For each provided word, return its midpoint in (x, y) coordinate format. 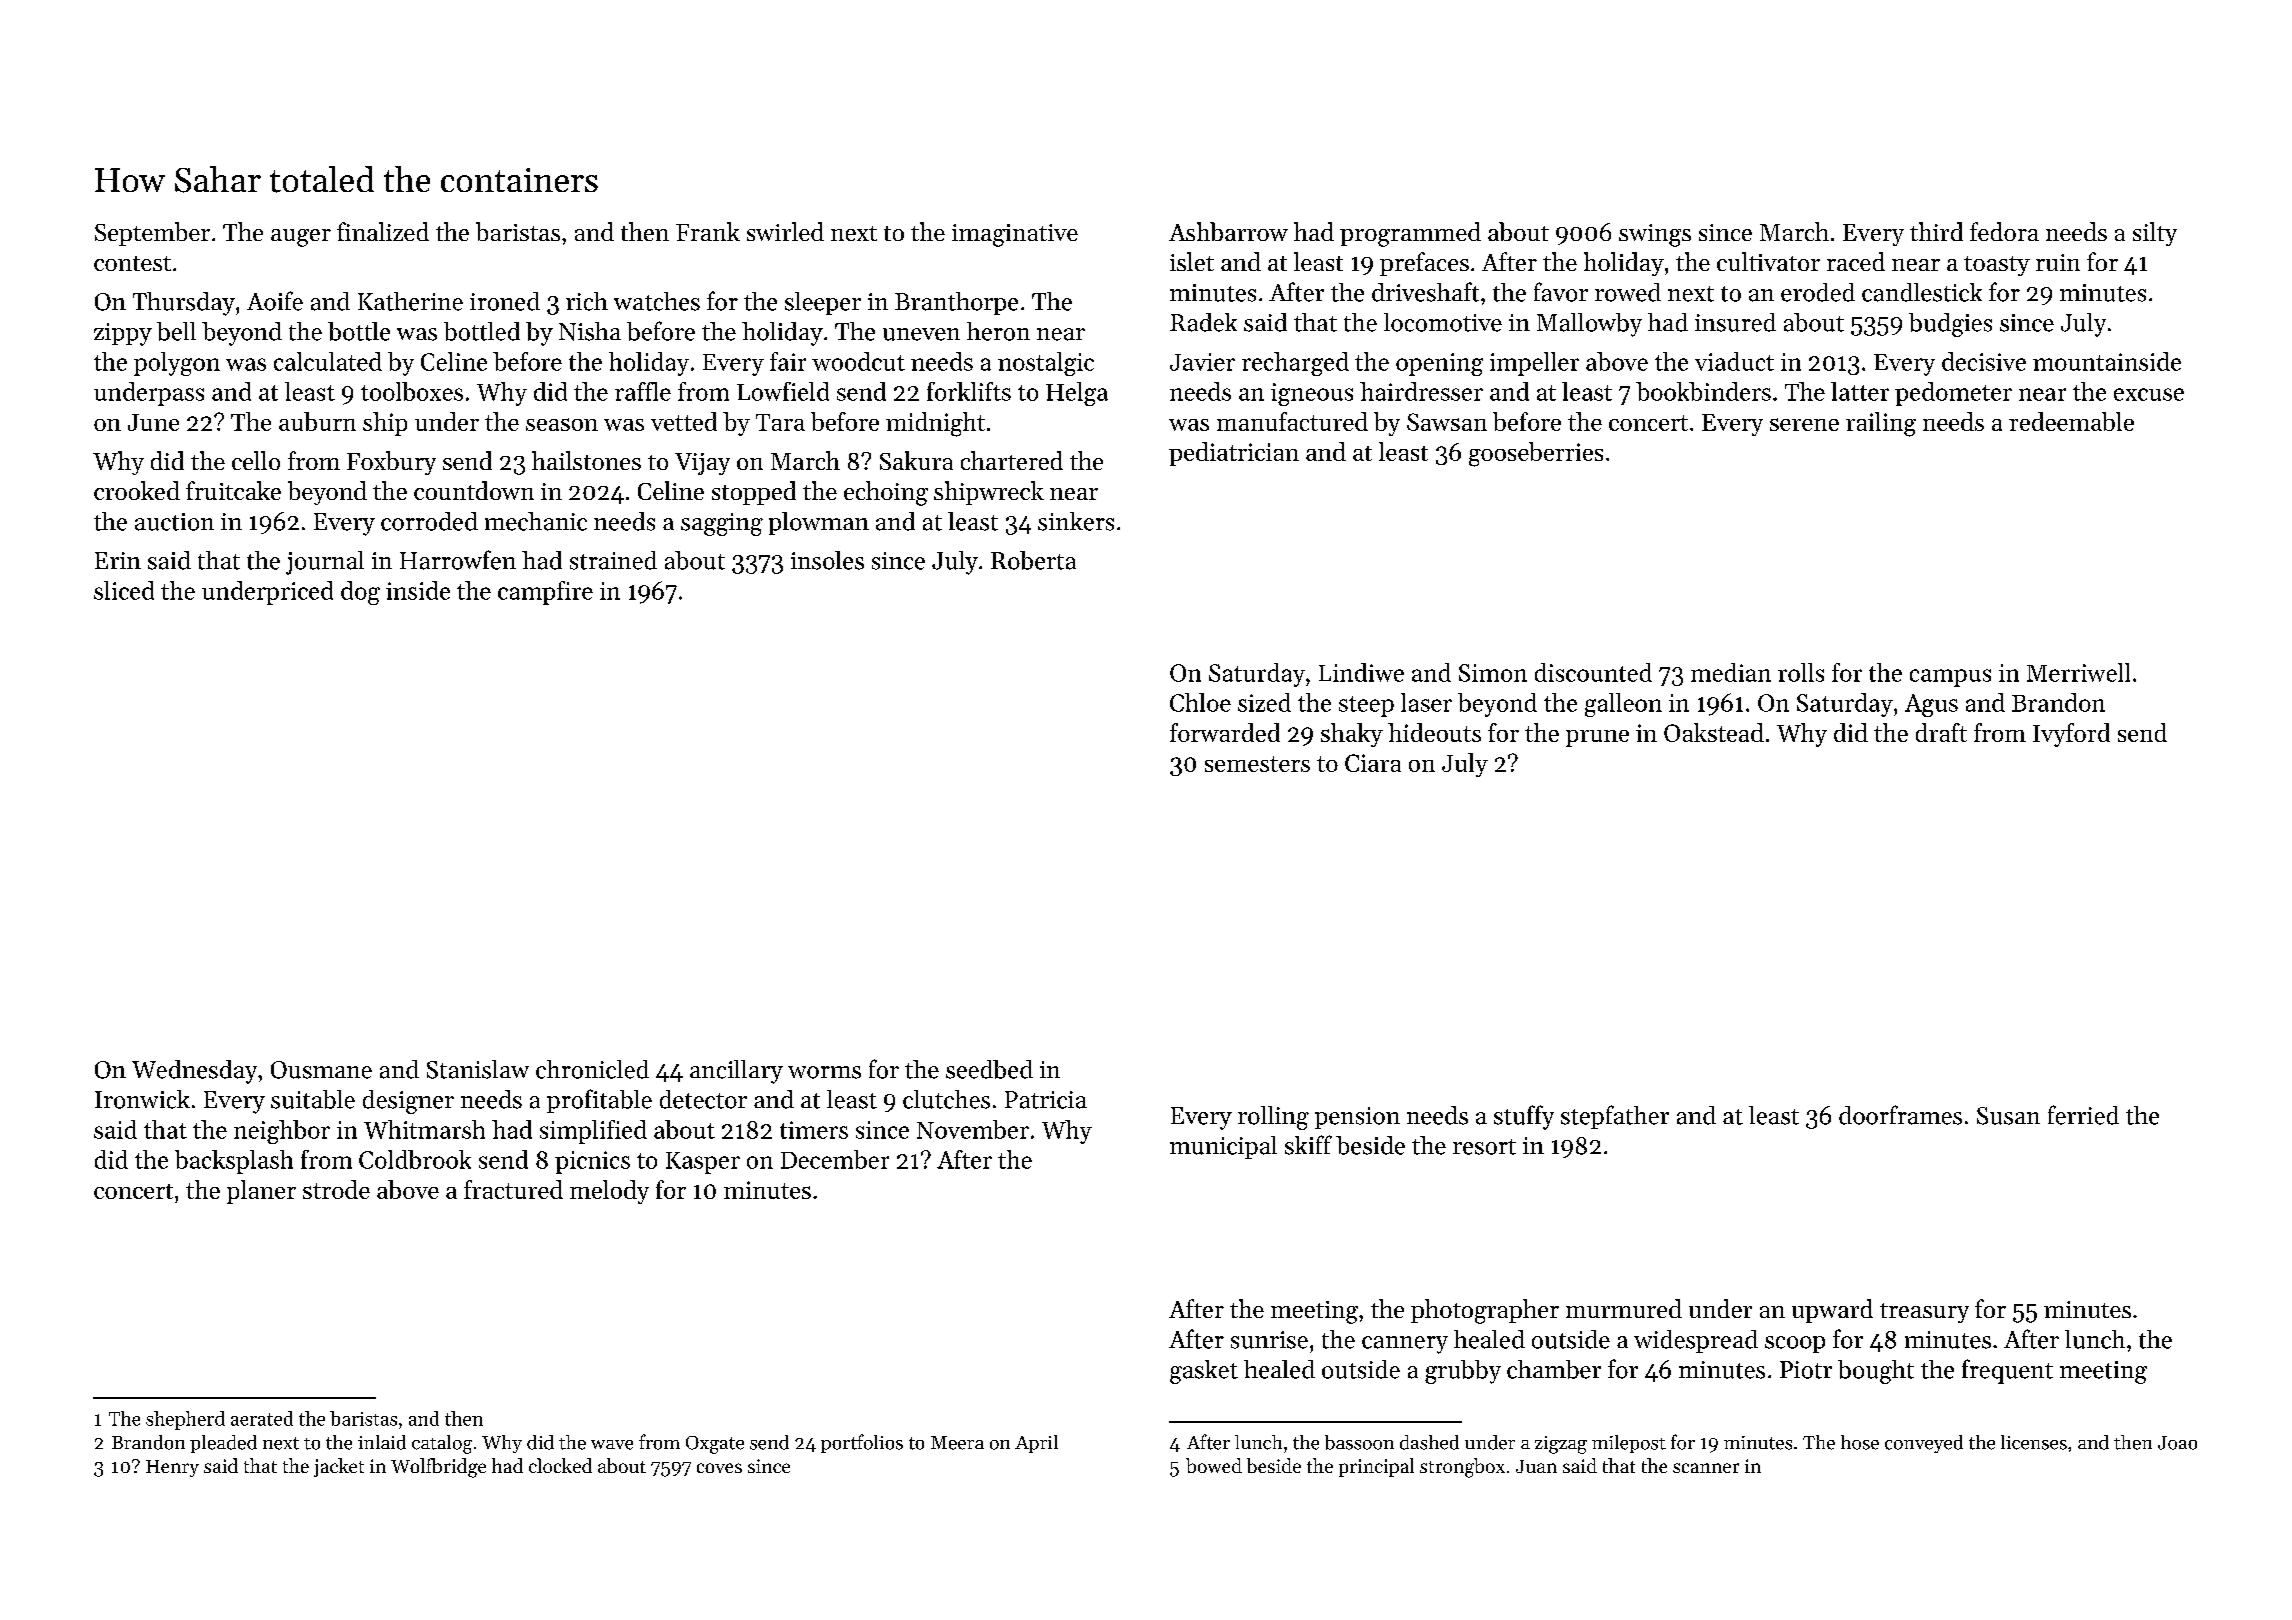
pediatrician (1234, 454)
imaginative (1015, 235)
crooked (137, 490)
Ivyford (2071, 735)
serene (1804, 424)
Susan (2008, 1116)
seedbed (989, 1069)
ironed (505, 301)
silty (2155, 234)
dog (360, 593)
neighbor (282, 1132)
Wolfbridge (438, 1468)
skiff (1308, 1145)
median (1731, 672)
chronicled (592, 1069)
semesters (1257, 764)
